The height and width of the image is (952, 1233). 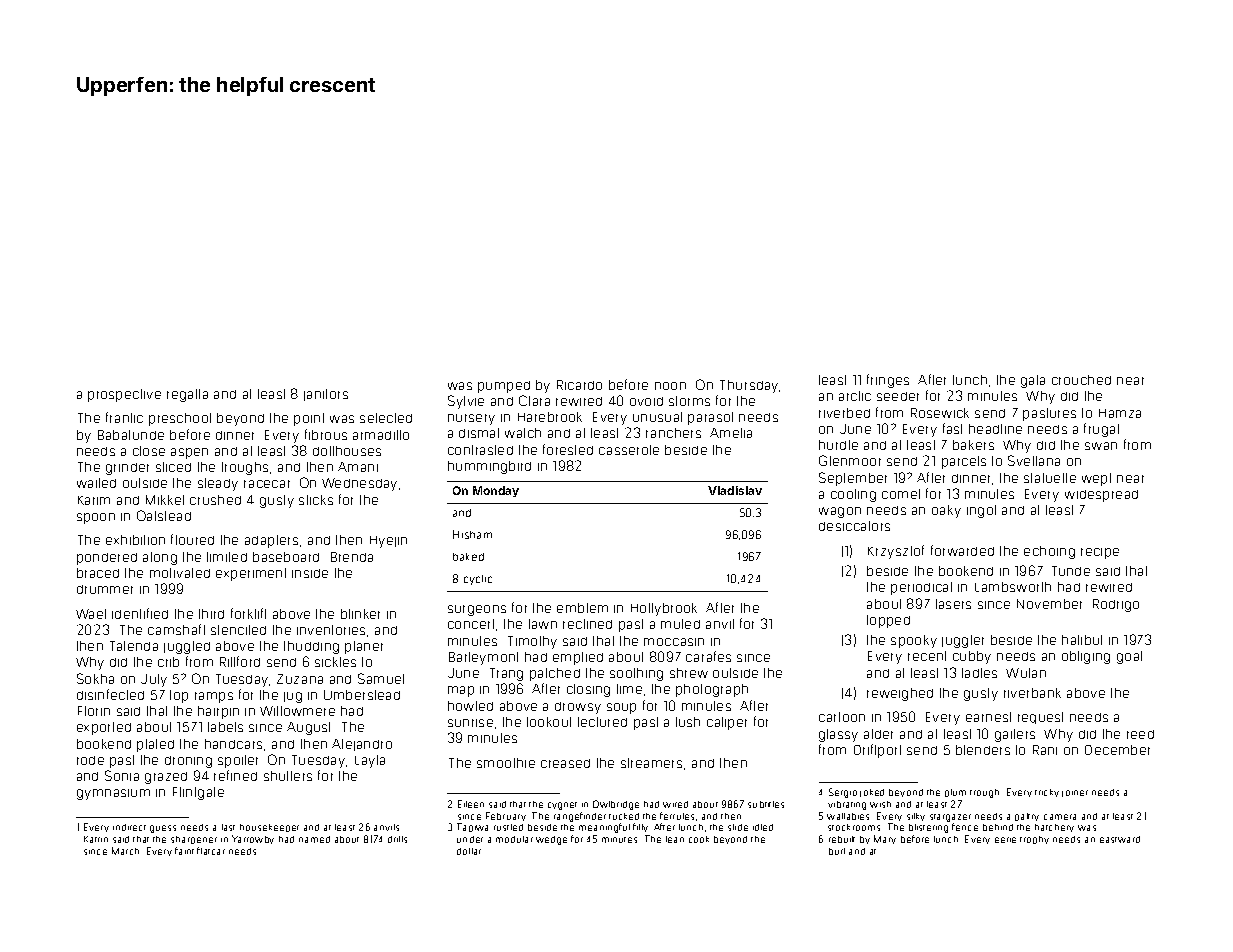 I want to click on casserole, so click(x=629, y=450).
